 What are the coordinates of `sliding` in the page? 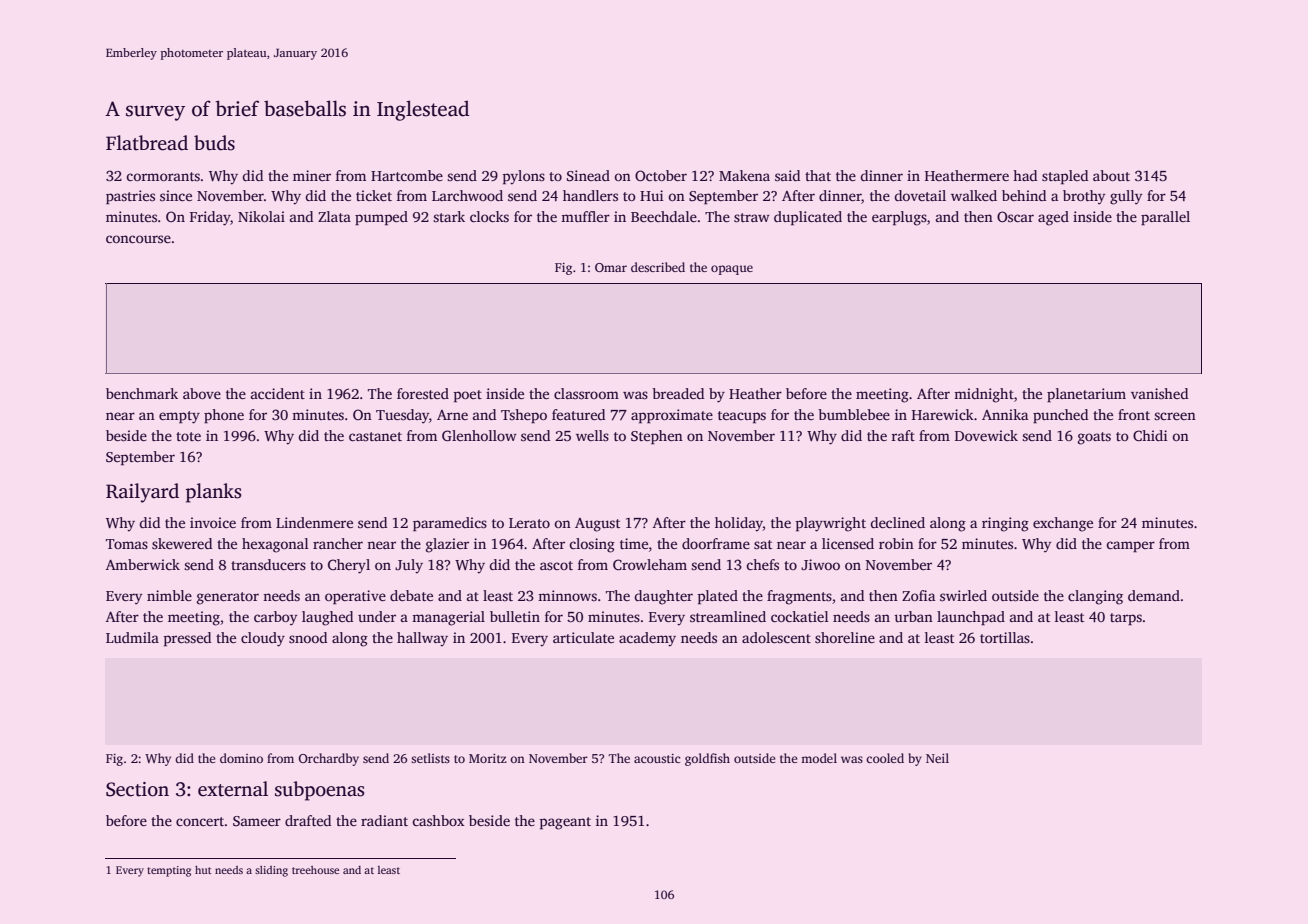 It's located at (271, 871).
